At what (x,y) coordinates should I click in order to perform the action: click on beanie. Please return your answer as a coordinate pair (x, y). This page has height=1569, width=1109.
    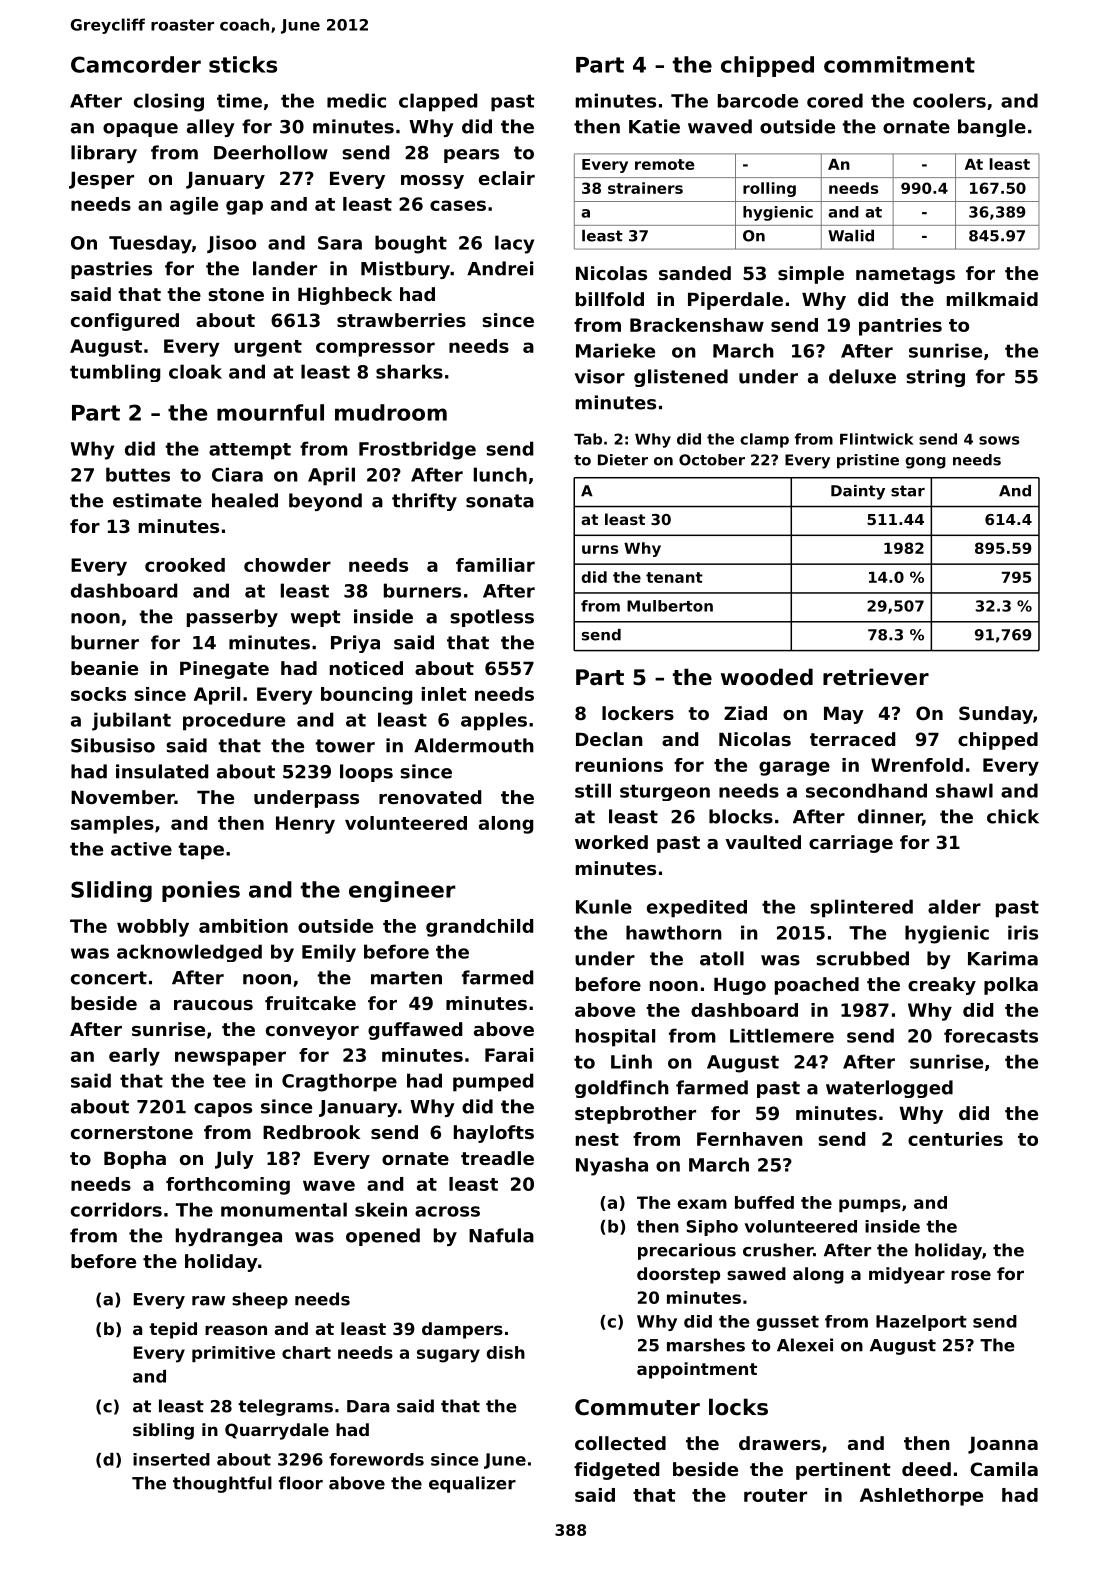
    Looking at the image, I should click on (104, 668).
